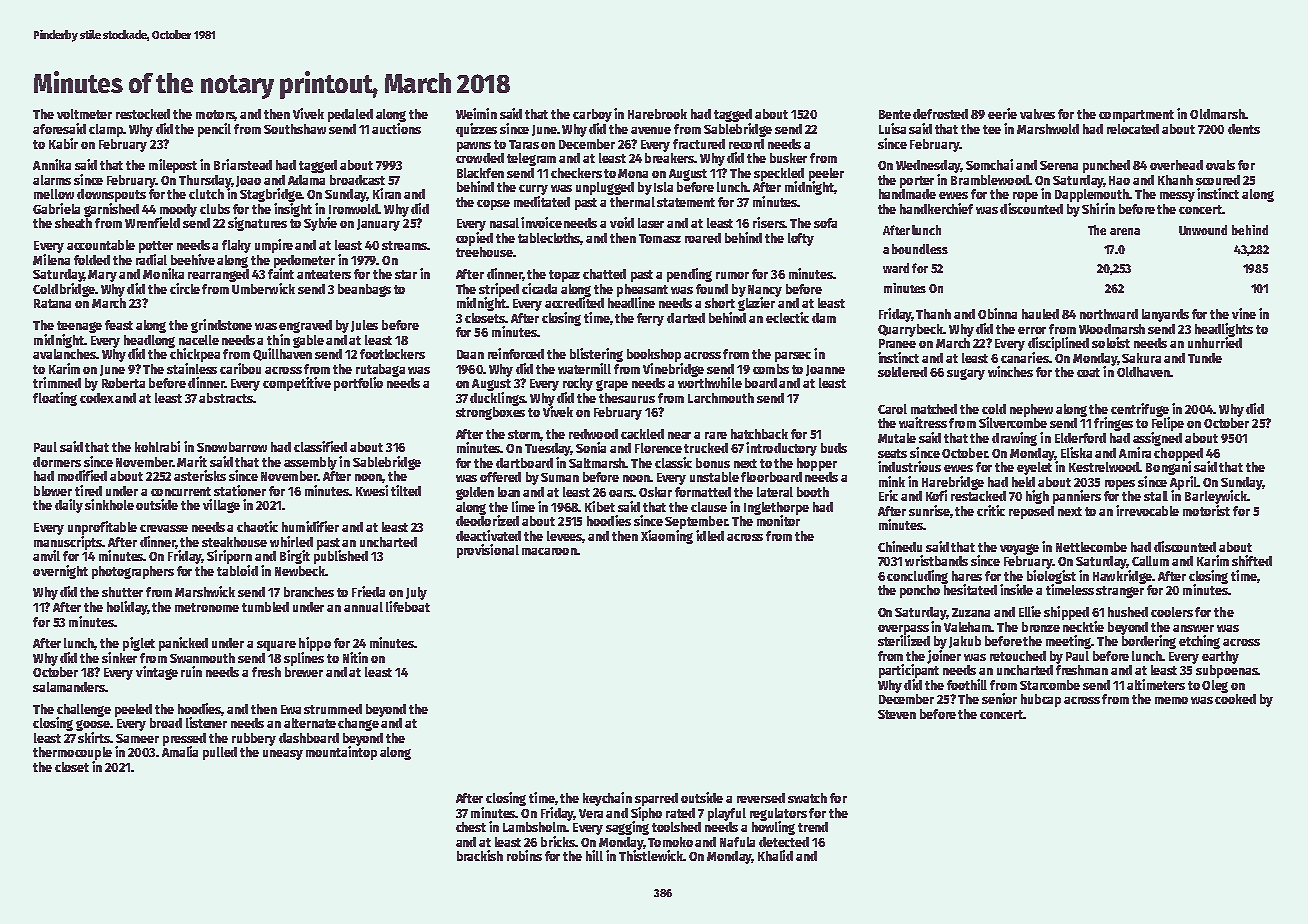  Describe the element at coordinates (341, 753) in the screenshot. I see `mountaintop` at that location.
